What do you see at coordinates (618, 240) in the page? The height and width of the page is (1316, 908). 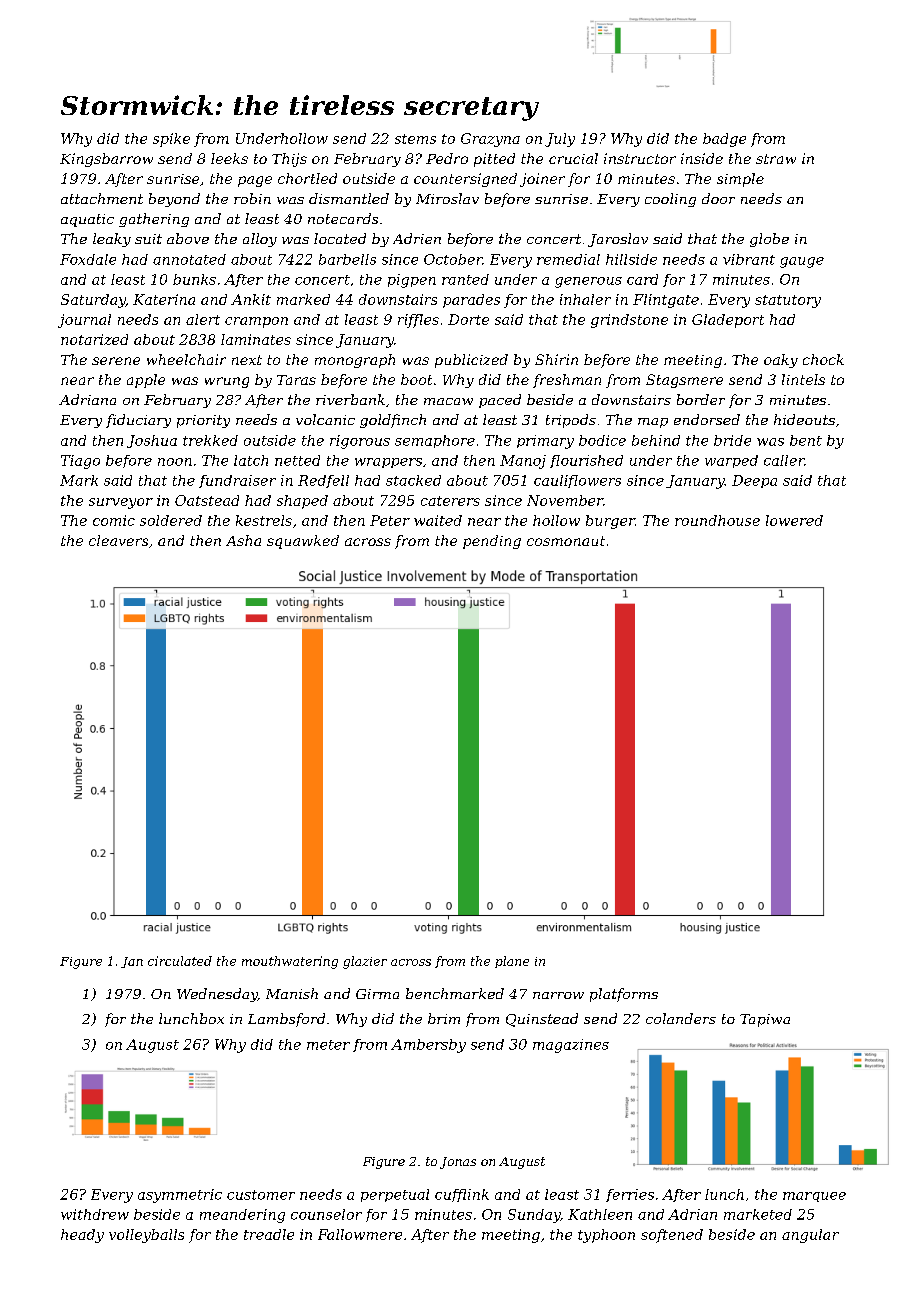 I see `Jaroslav` at bounding box center [618, 240].
